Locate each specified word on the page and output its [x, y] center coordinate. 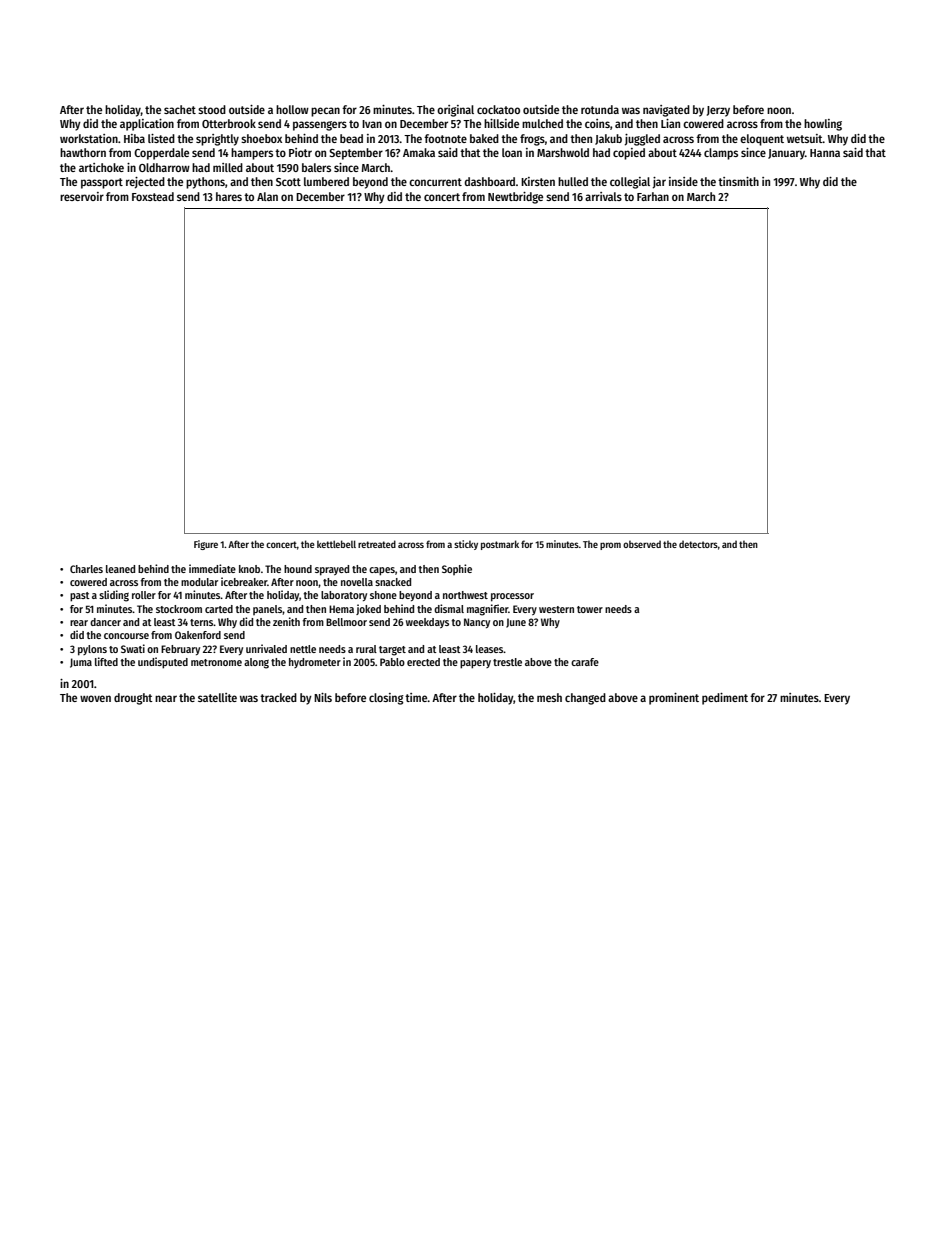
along [256, 663]
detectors [698, 544]
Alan [267, 196]
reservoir [82, 196]
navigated [666, 111]
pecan [325, 112]
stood [212, 109]
